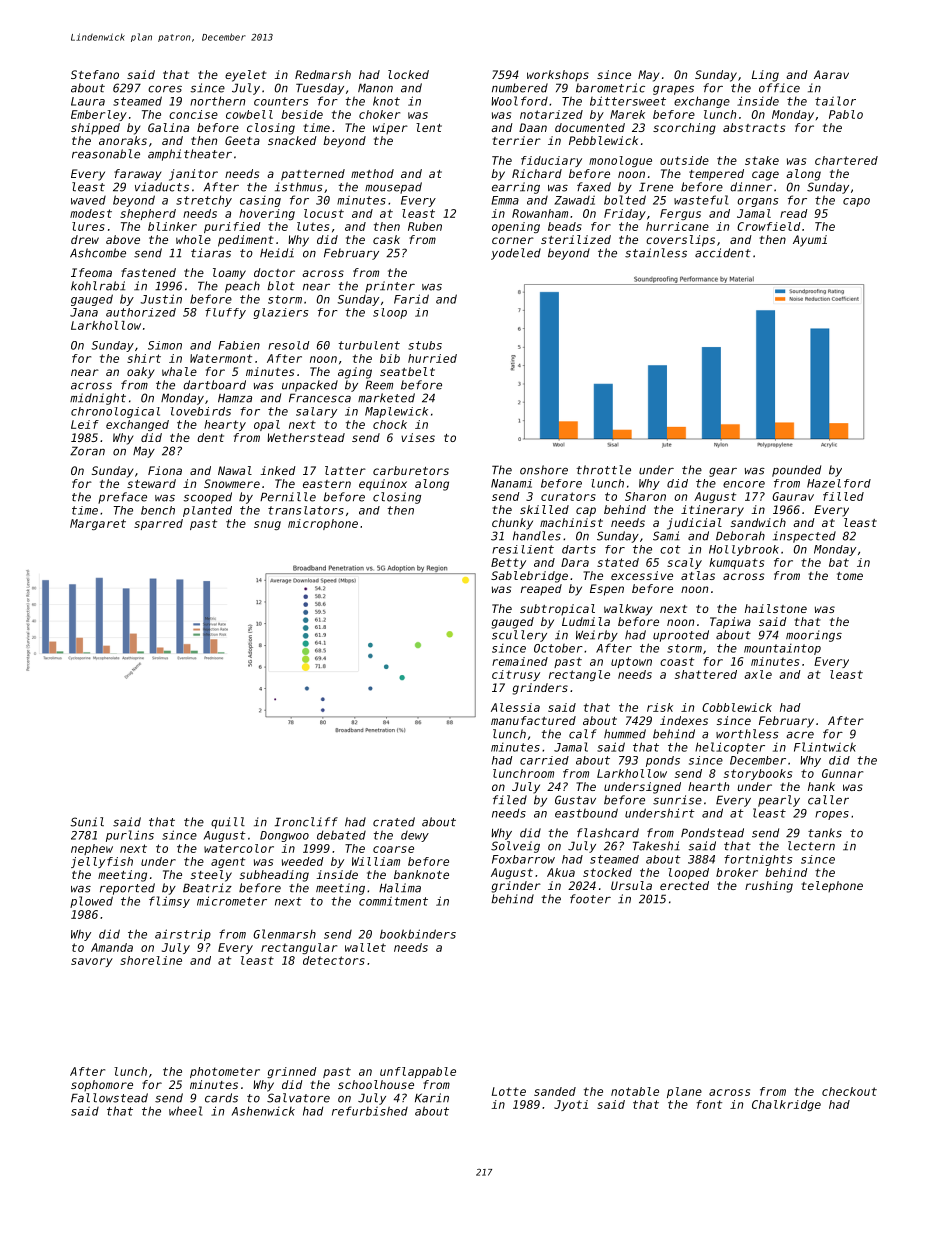 Image resolution: width=952 pixels, height=1233 pixels. I want to click on lovebirds, so click(201, 411).
